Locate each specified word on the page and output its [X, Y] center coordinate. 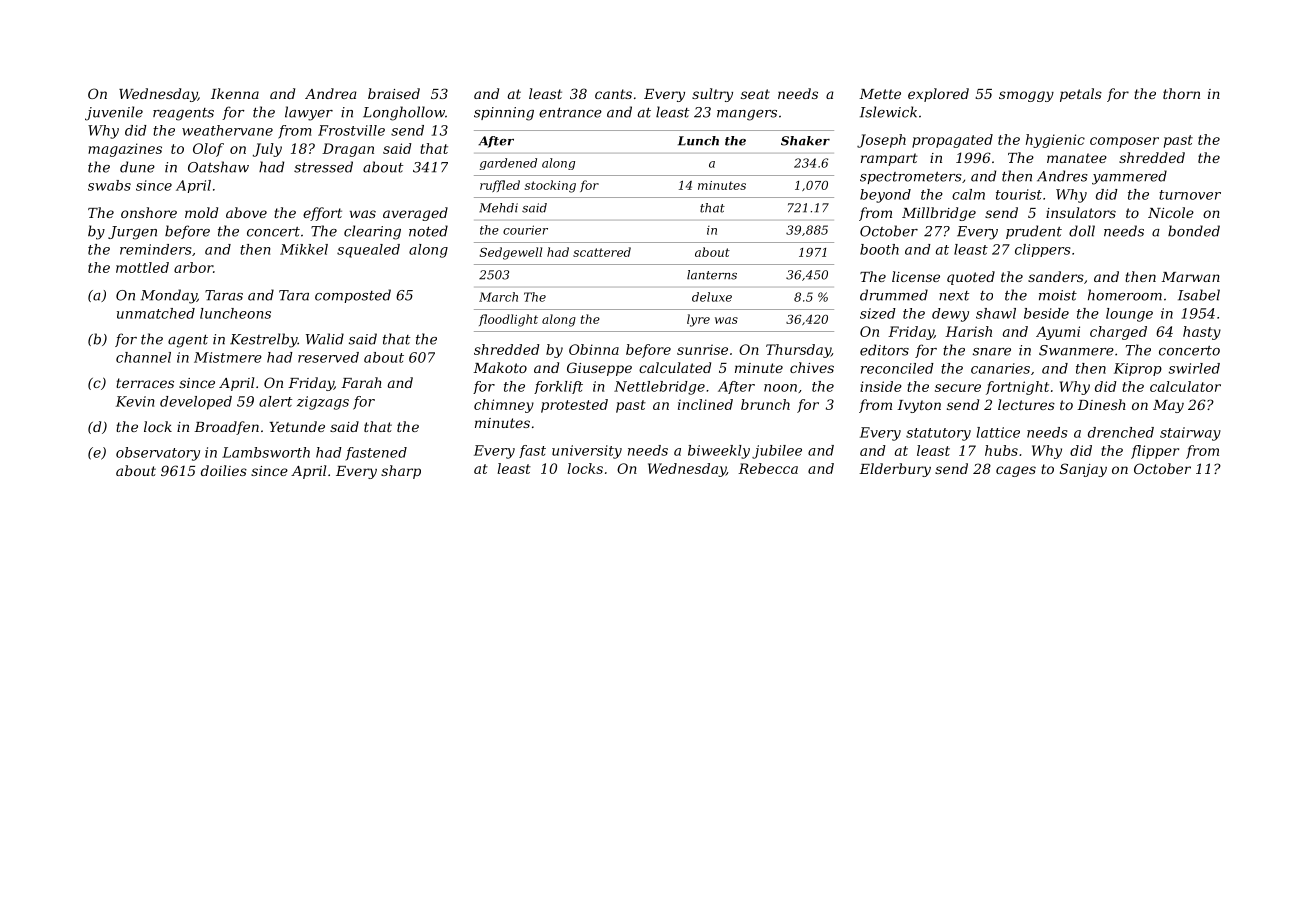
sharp [401, 472]
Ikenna [235, 93]
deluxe [712, 297]
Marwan [1190, 277]
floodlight [508, 320]
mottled [142, 267]
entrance [570, 112]
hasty [1202, 333]
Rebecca [768, 468]
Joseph [881, 141]
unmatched [156, 313]
